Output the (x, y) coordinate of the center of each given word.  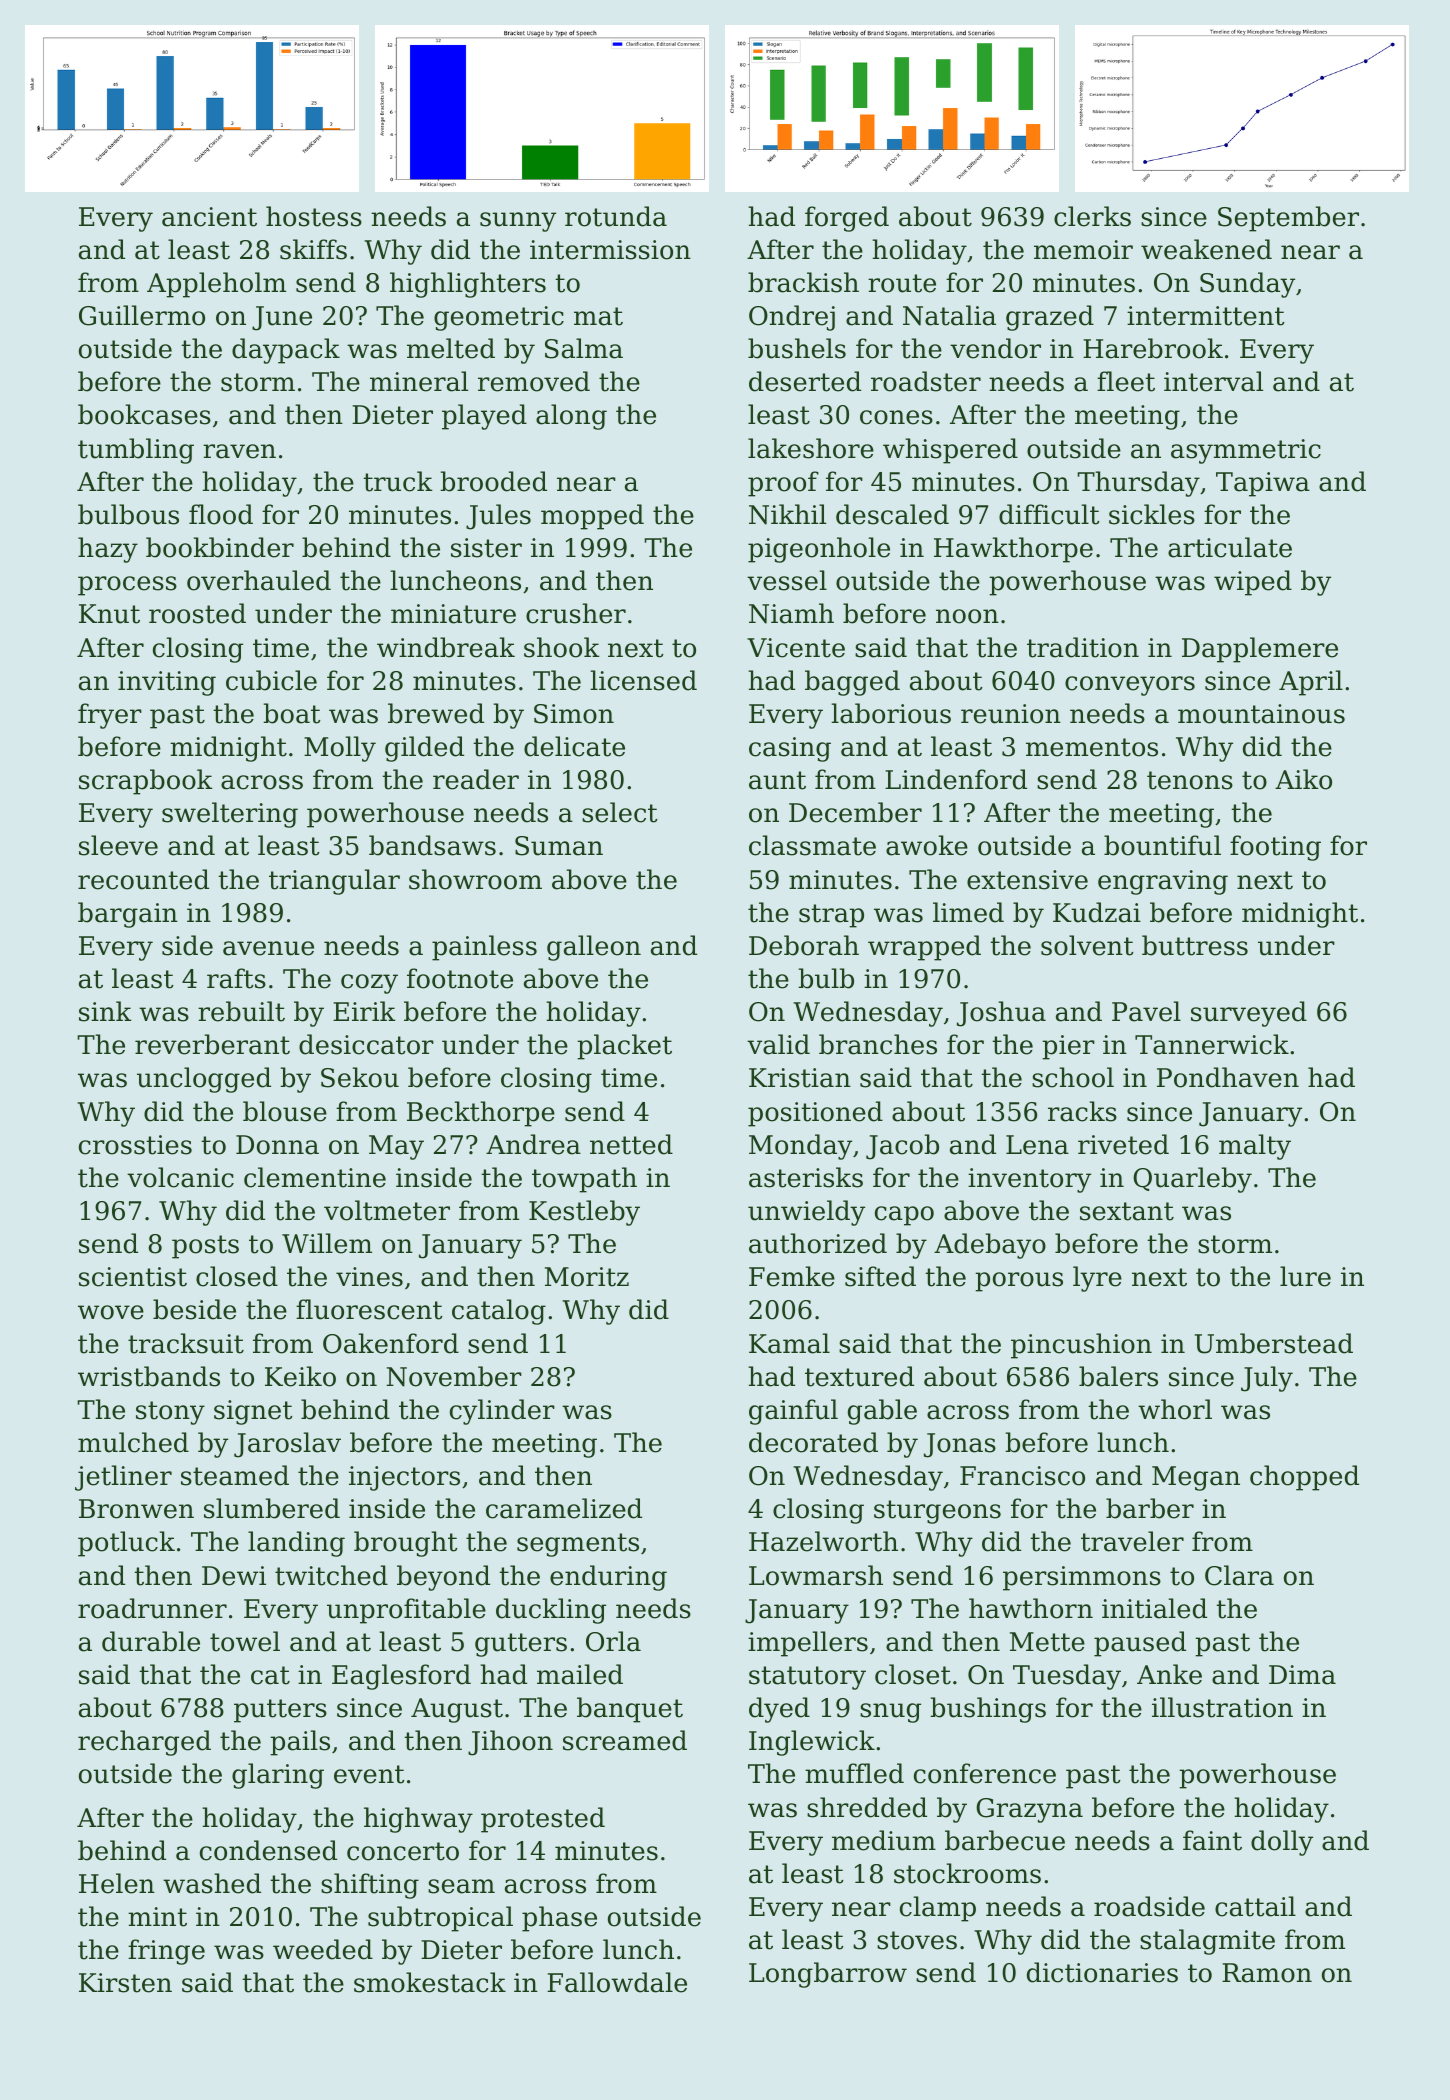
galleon (594, 948)
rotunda (616, 216)
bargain (128, 915)
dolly (1282, 1843)
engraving (1163, 882)
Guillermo (142, 315)
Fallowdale (617, 1982)
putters (280, 1711)
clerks (1092, 216)
